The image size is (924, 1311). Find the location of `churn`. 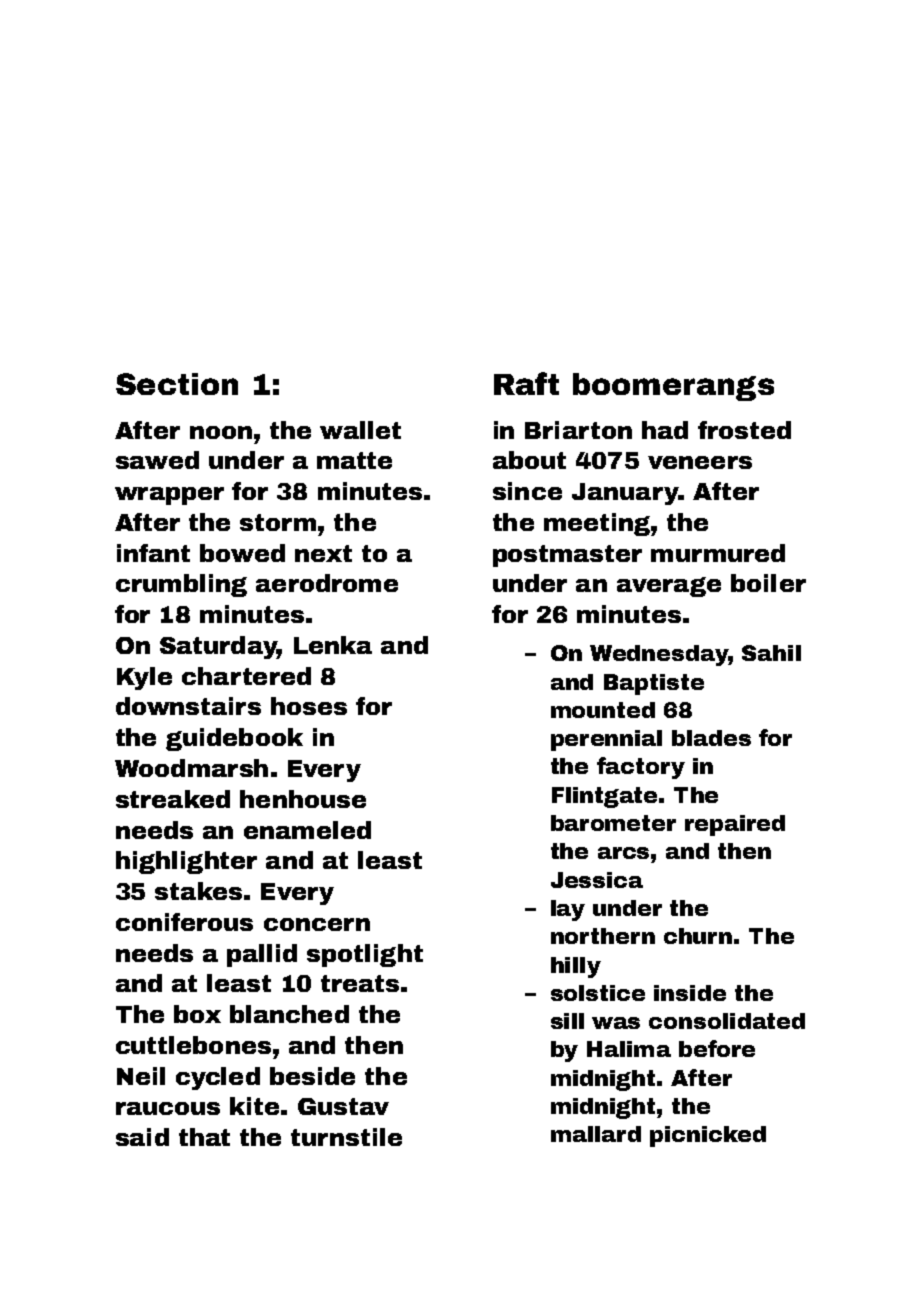

churn is located at coordinates (698, 936).
